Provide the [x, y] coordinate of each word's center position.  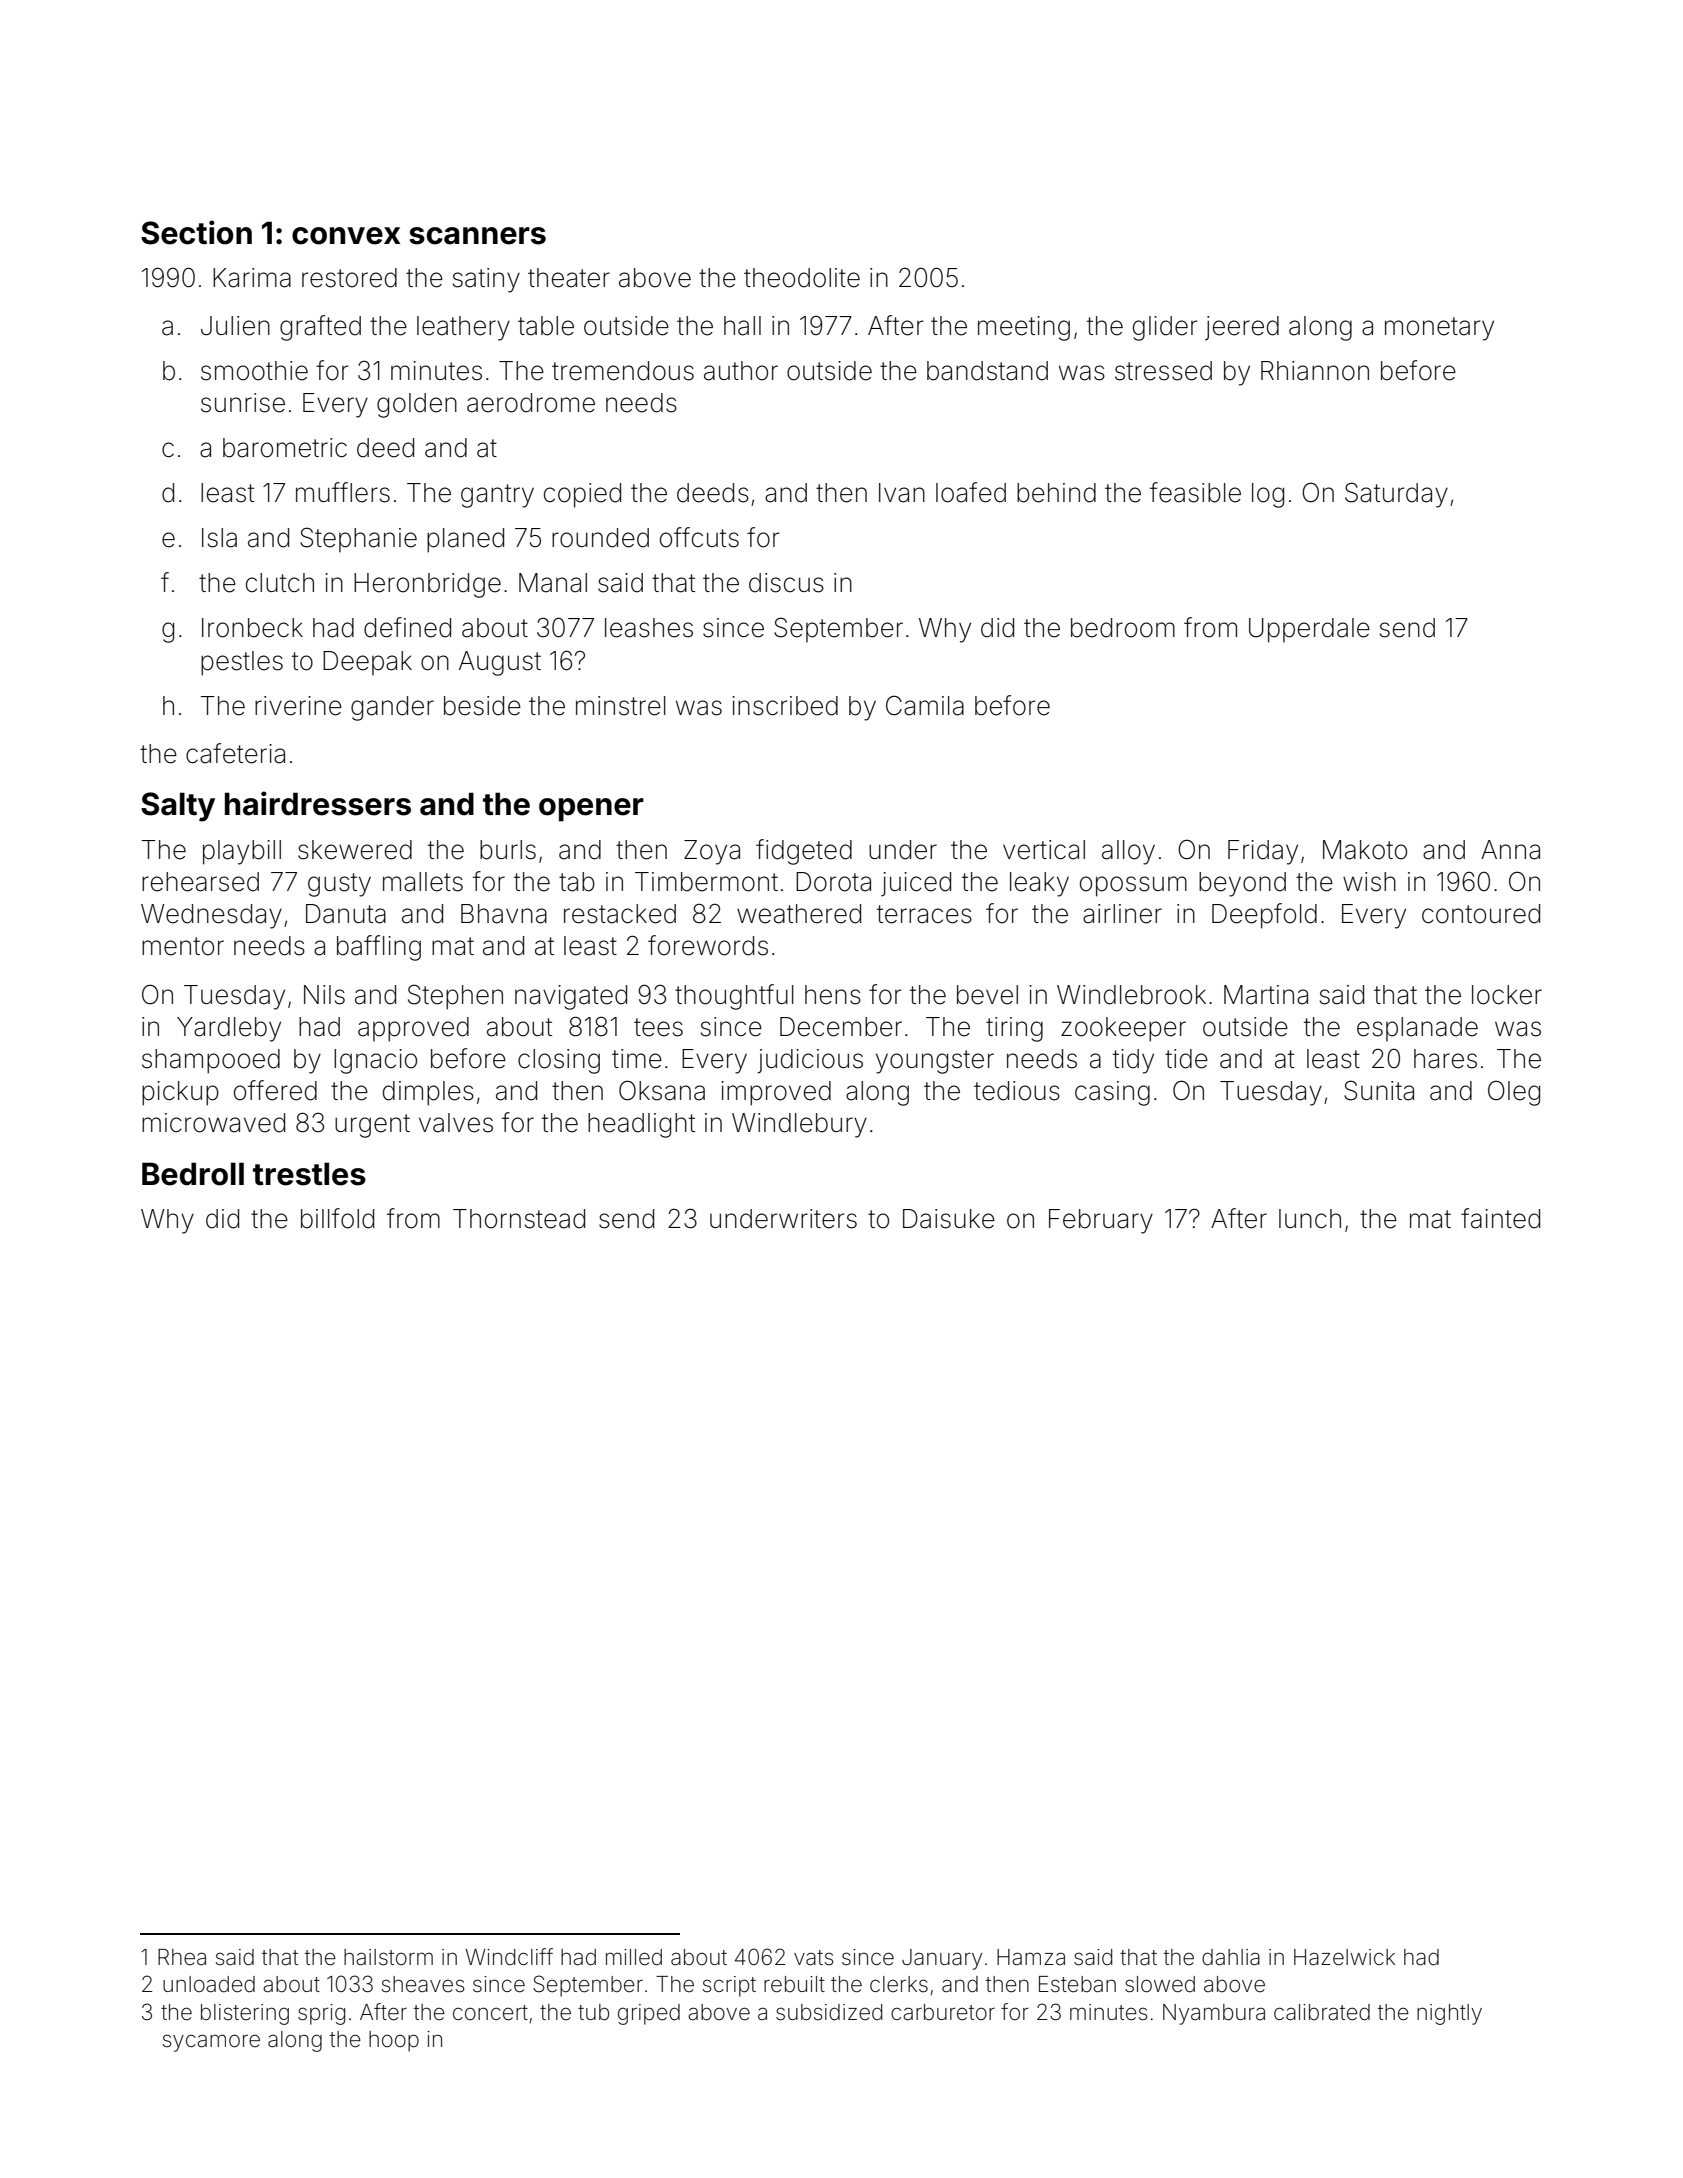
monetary [1439, 329]
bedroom [1123, 628]
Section [196, 232]
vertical [1044, 850]
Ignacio [375, 1061]
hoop [394, 2041]
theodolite [802, 278]
